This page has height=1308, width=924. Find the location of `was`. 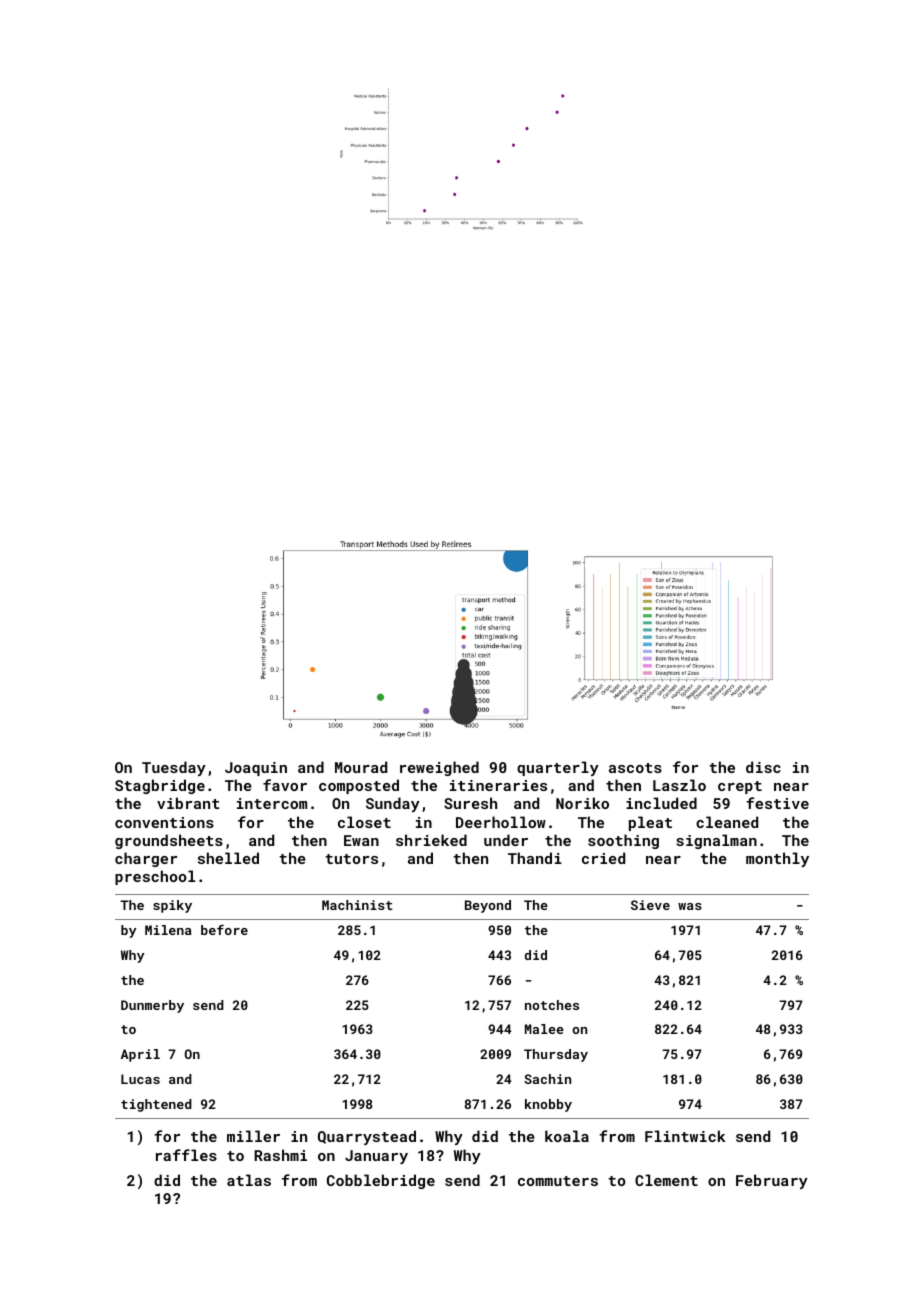

was is located at coordinates (690, 906).
